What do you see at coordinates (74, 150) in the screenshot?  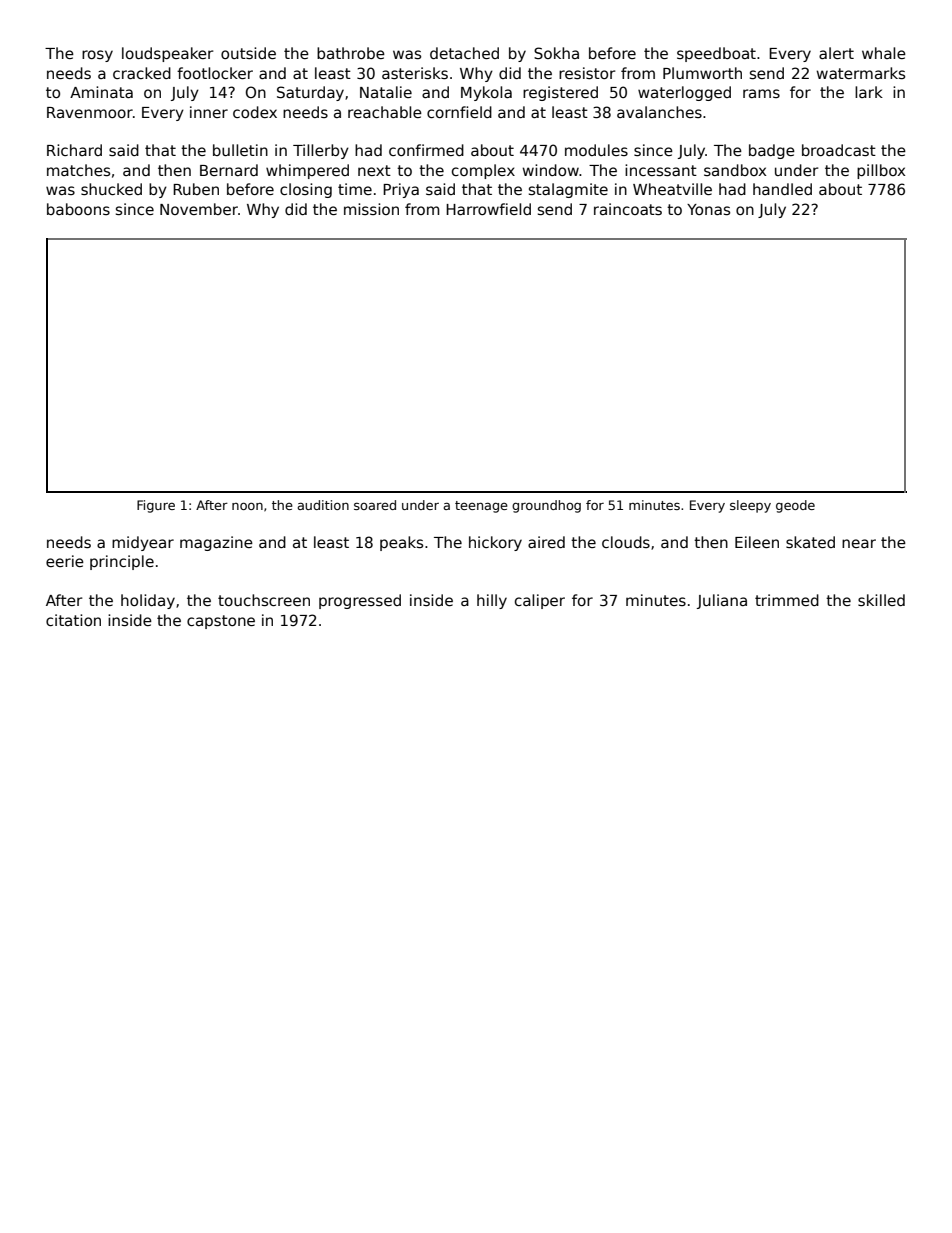 I see `Richard` at bounding box center [74, 150].
